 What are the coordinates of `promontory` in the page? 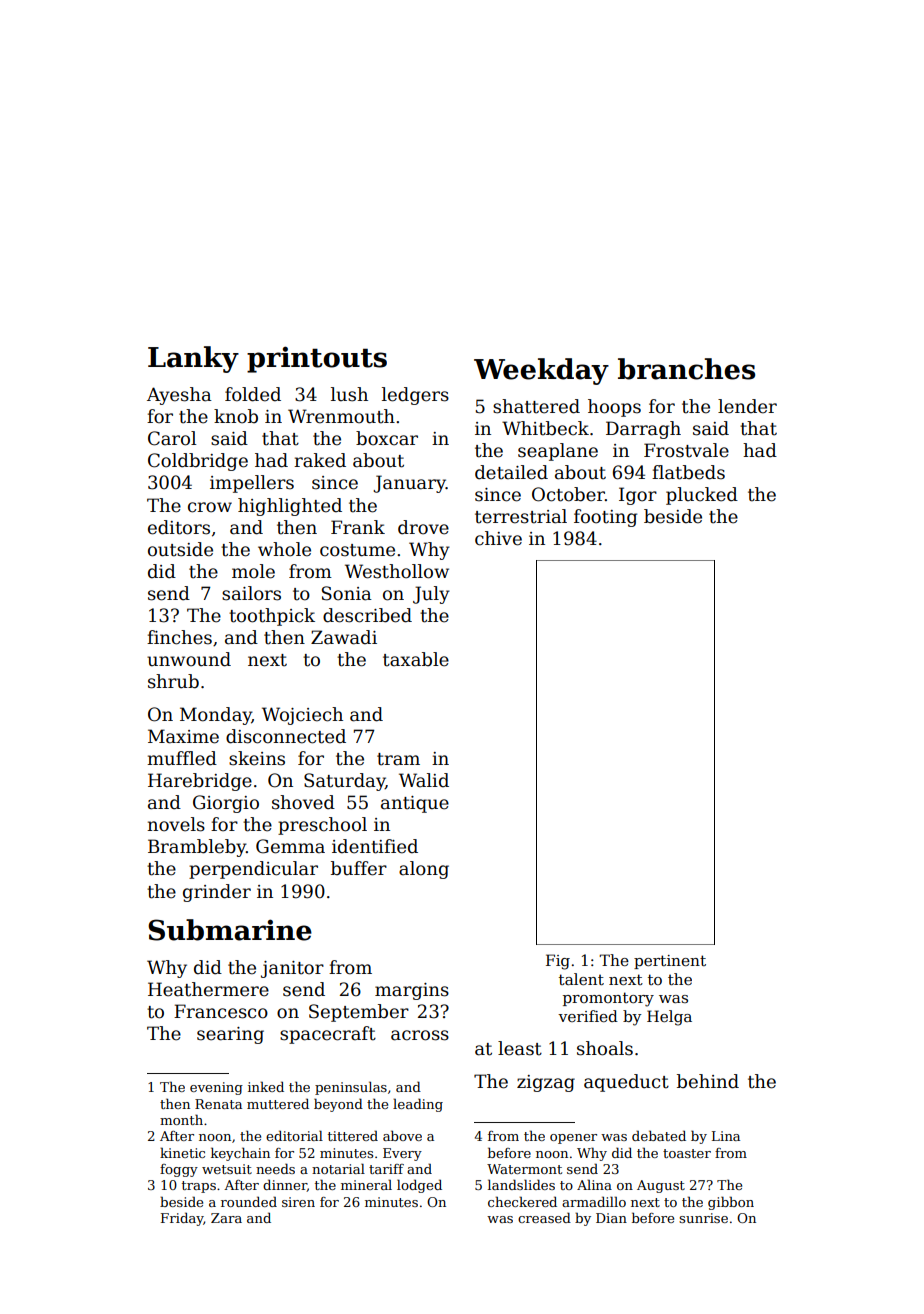 It's located at (608, 999).
